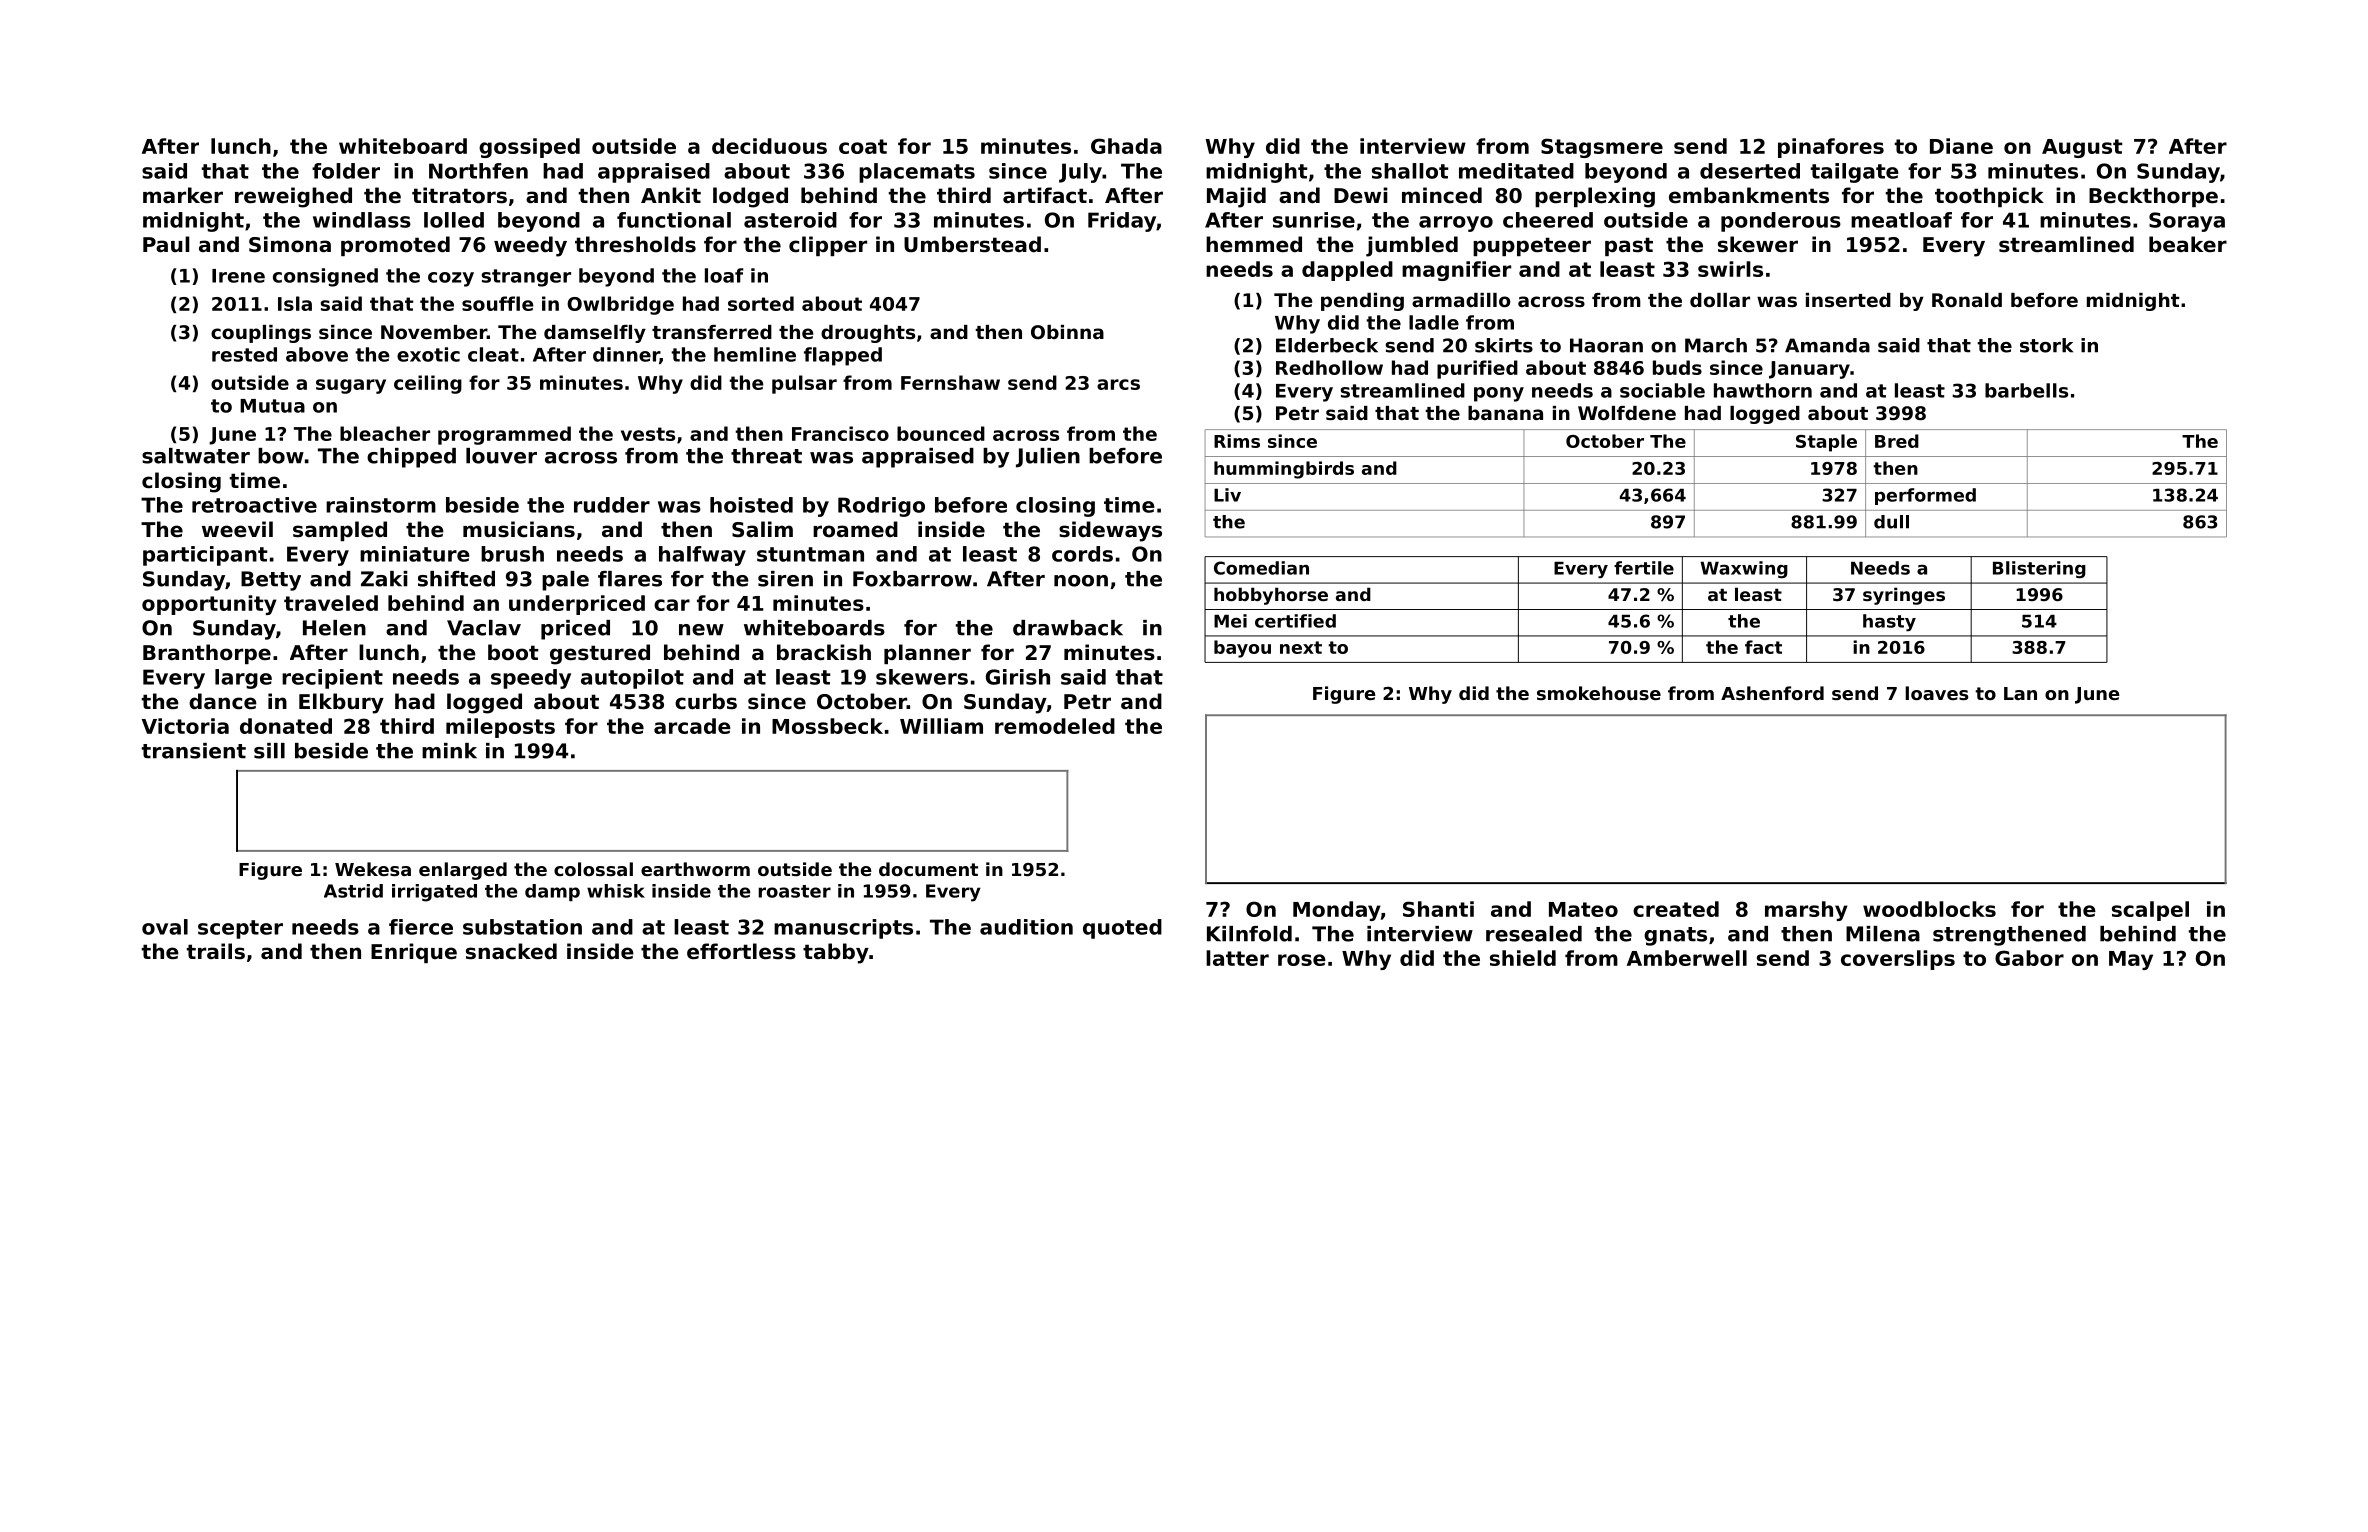 The width and height of the image is (2368, 1532). I want to click on hummingbirds, so click(1284, 470).
